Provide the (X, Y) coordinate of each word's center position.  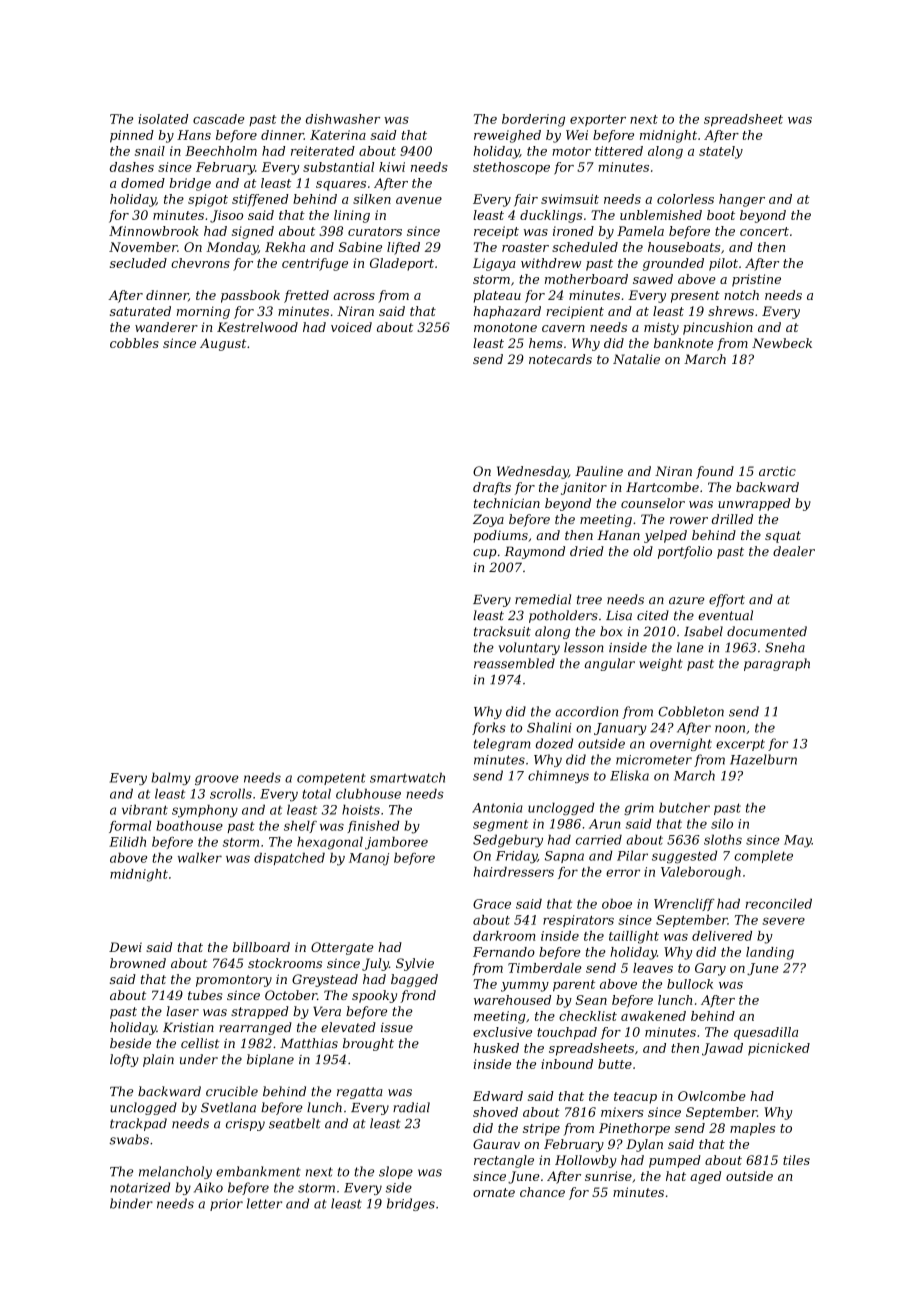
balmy (171, 778)
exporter (598, 120)
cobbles (134, 343)
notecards (560, 359)
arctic (777, 471)
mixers (622, 1112)
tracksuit (502, 631)
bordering (533, 120)
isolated (163, 119)
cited (653, 615)
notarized (140, 1187)
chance (542, 1192)
